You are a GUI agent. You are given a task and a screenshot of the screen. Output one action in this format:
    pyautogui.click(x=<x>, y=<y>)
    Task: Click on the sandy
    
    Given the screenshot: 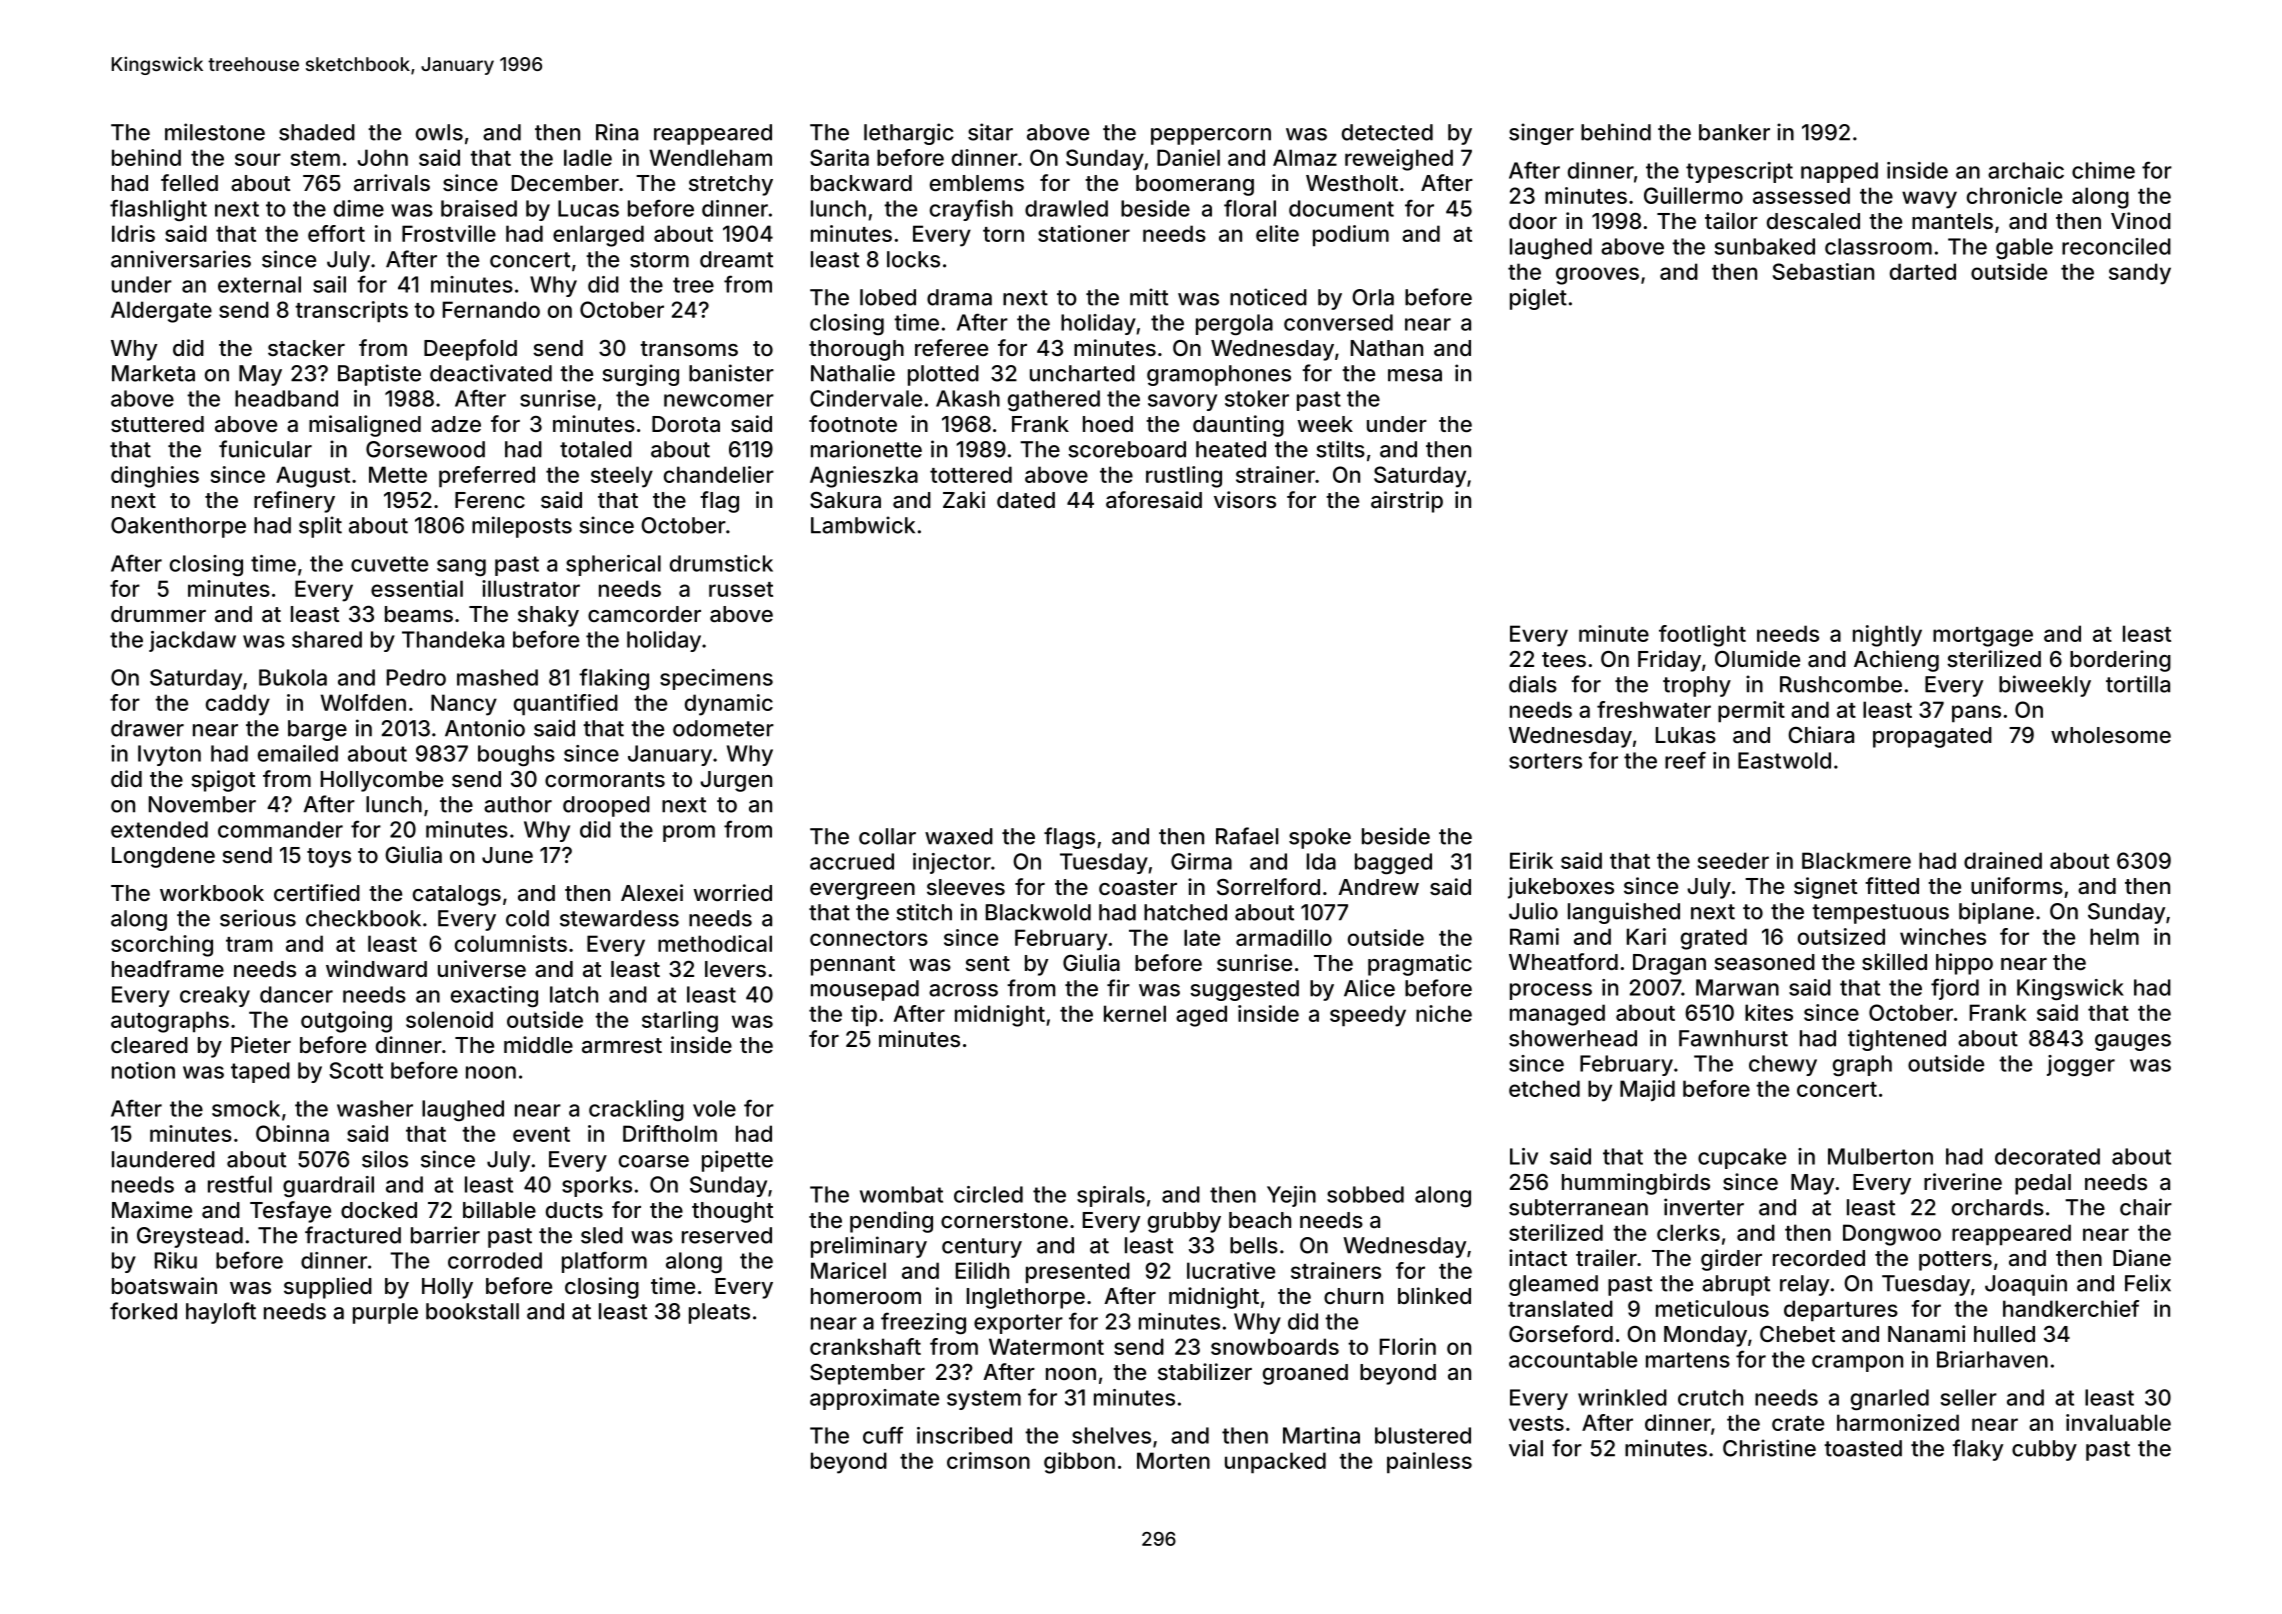 What is the action you would take?
    pyautogui.click(x=2140, y=274)
